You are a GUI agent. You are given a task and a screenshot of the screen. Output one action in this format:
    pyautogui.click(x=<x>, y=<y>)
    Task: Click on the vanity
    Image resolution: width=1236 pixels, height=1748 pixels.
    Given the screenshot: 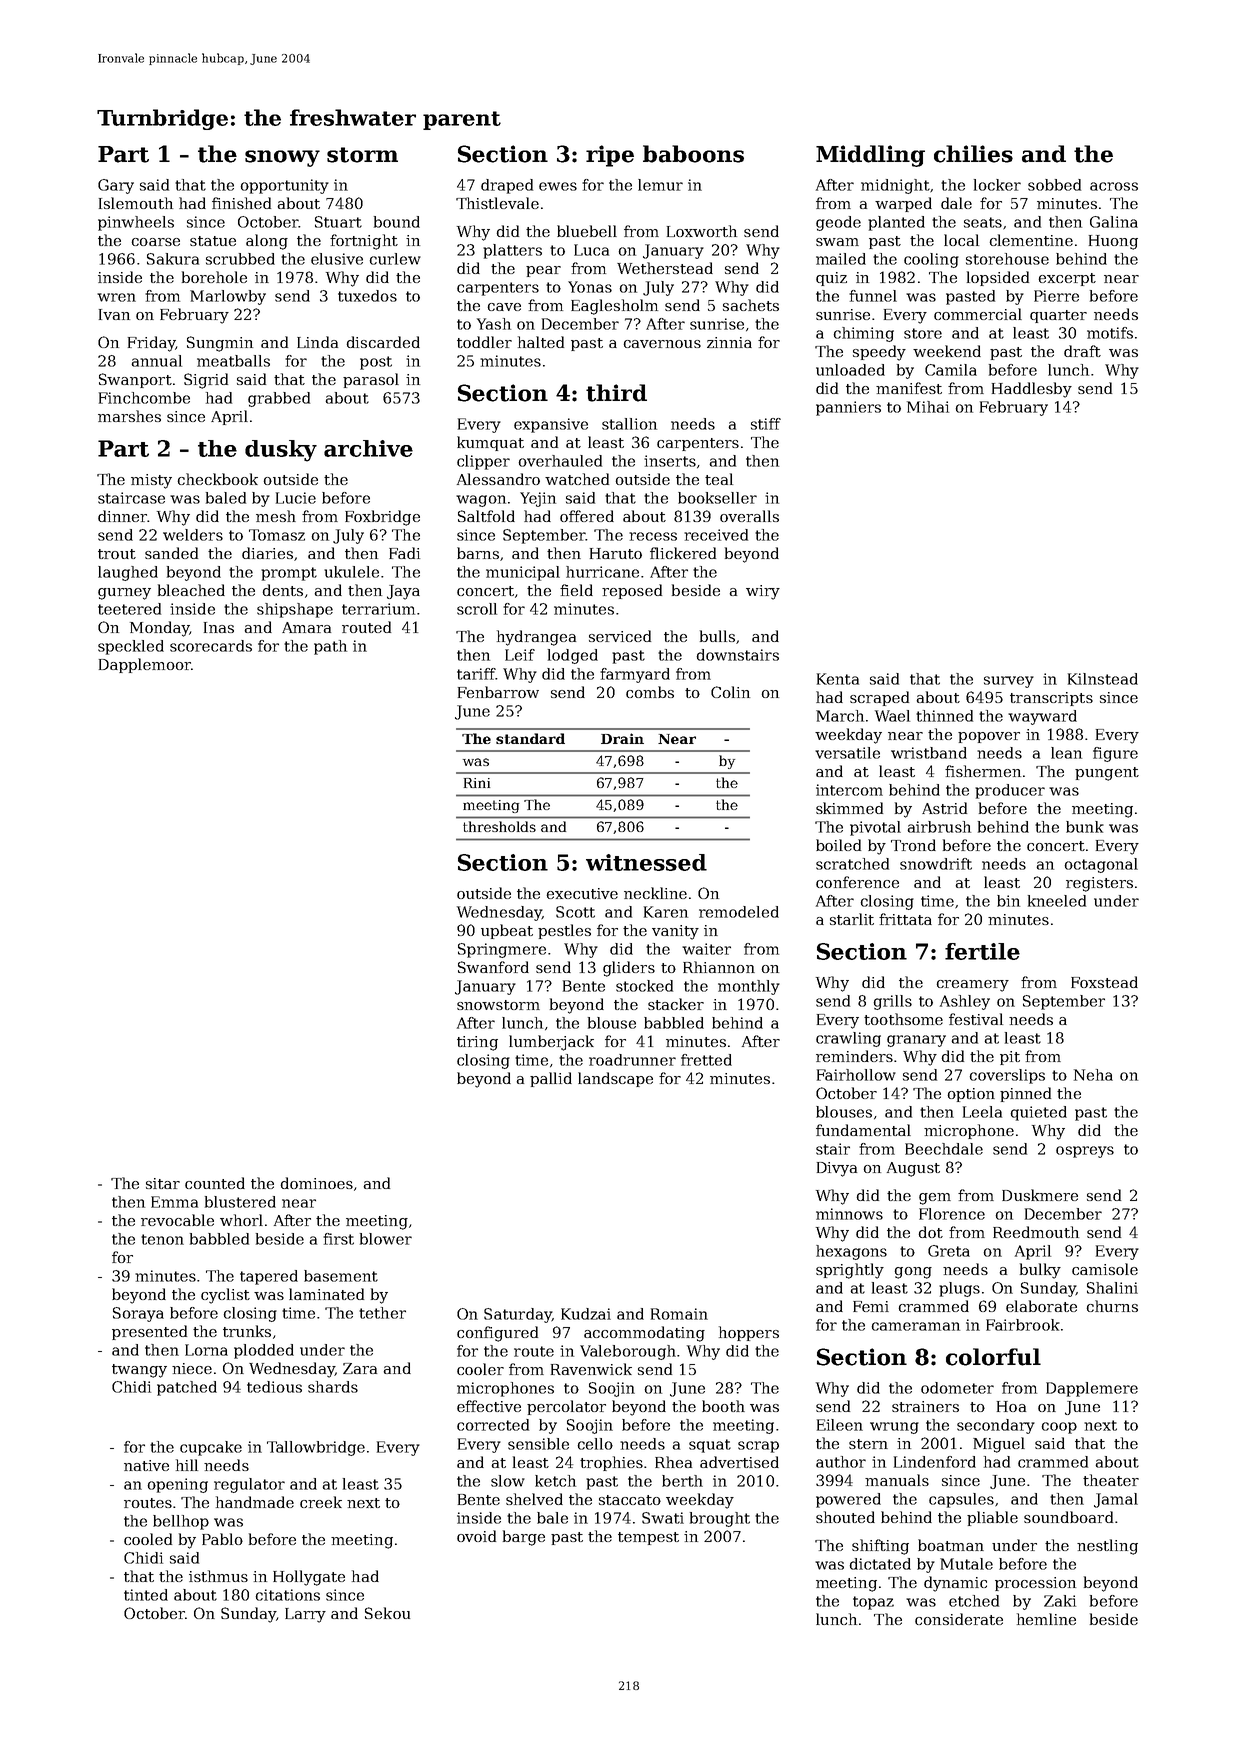 What is the action you would take?
    pyautogui.click(x=675, y=932)
